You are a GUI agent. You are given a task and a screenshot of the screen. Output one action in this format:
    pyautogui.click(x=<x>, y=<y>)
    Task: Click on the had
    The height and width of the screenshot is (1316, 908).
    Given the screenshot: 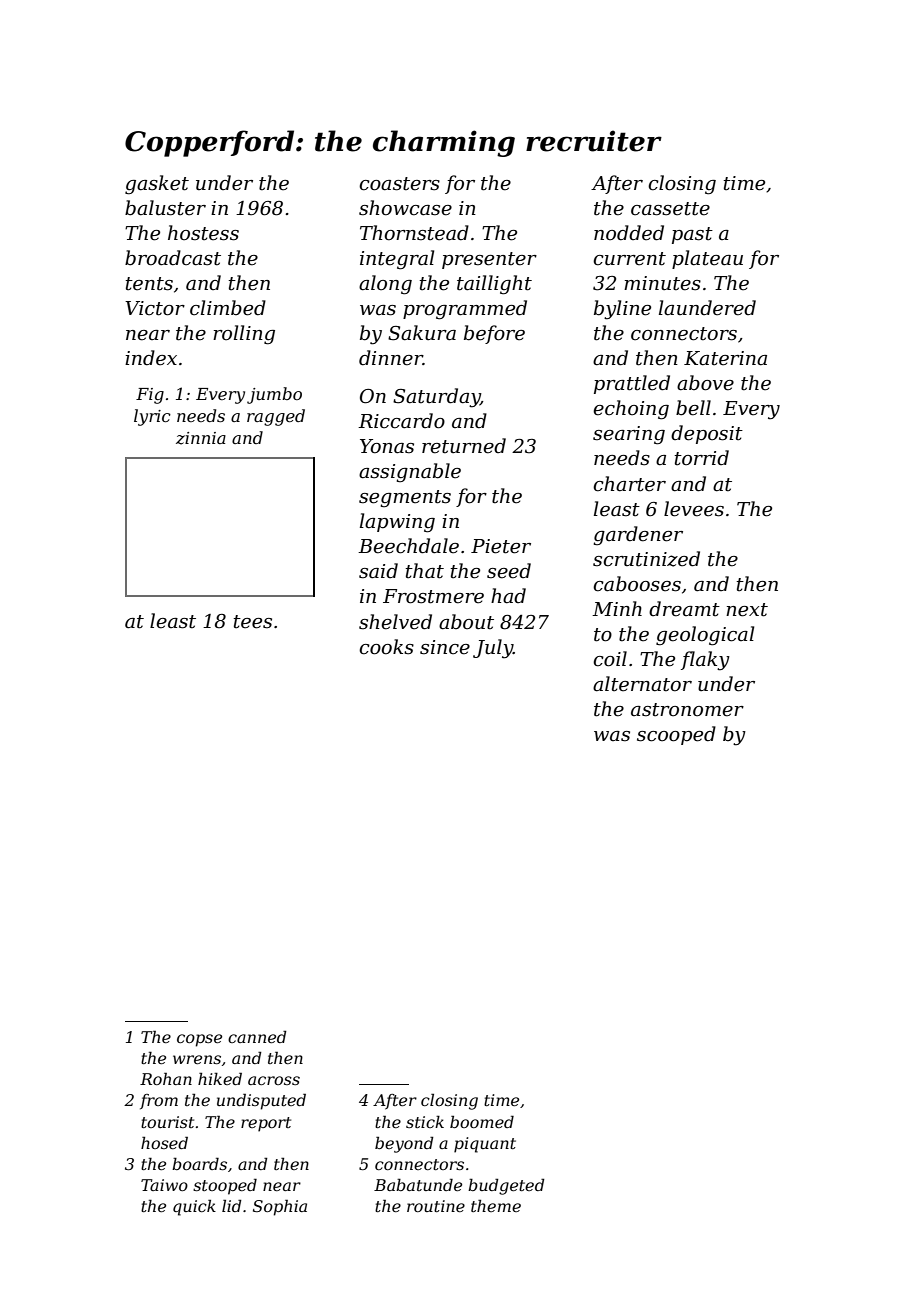 What is the action you would take?
    pyautogui.click(x=508, y=596)
